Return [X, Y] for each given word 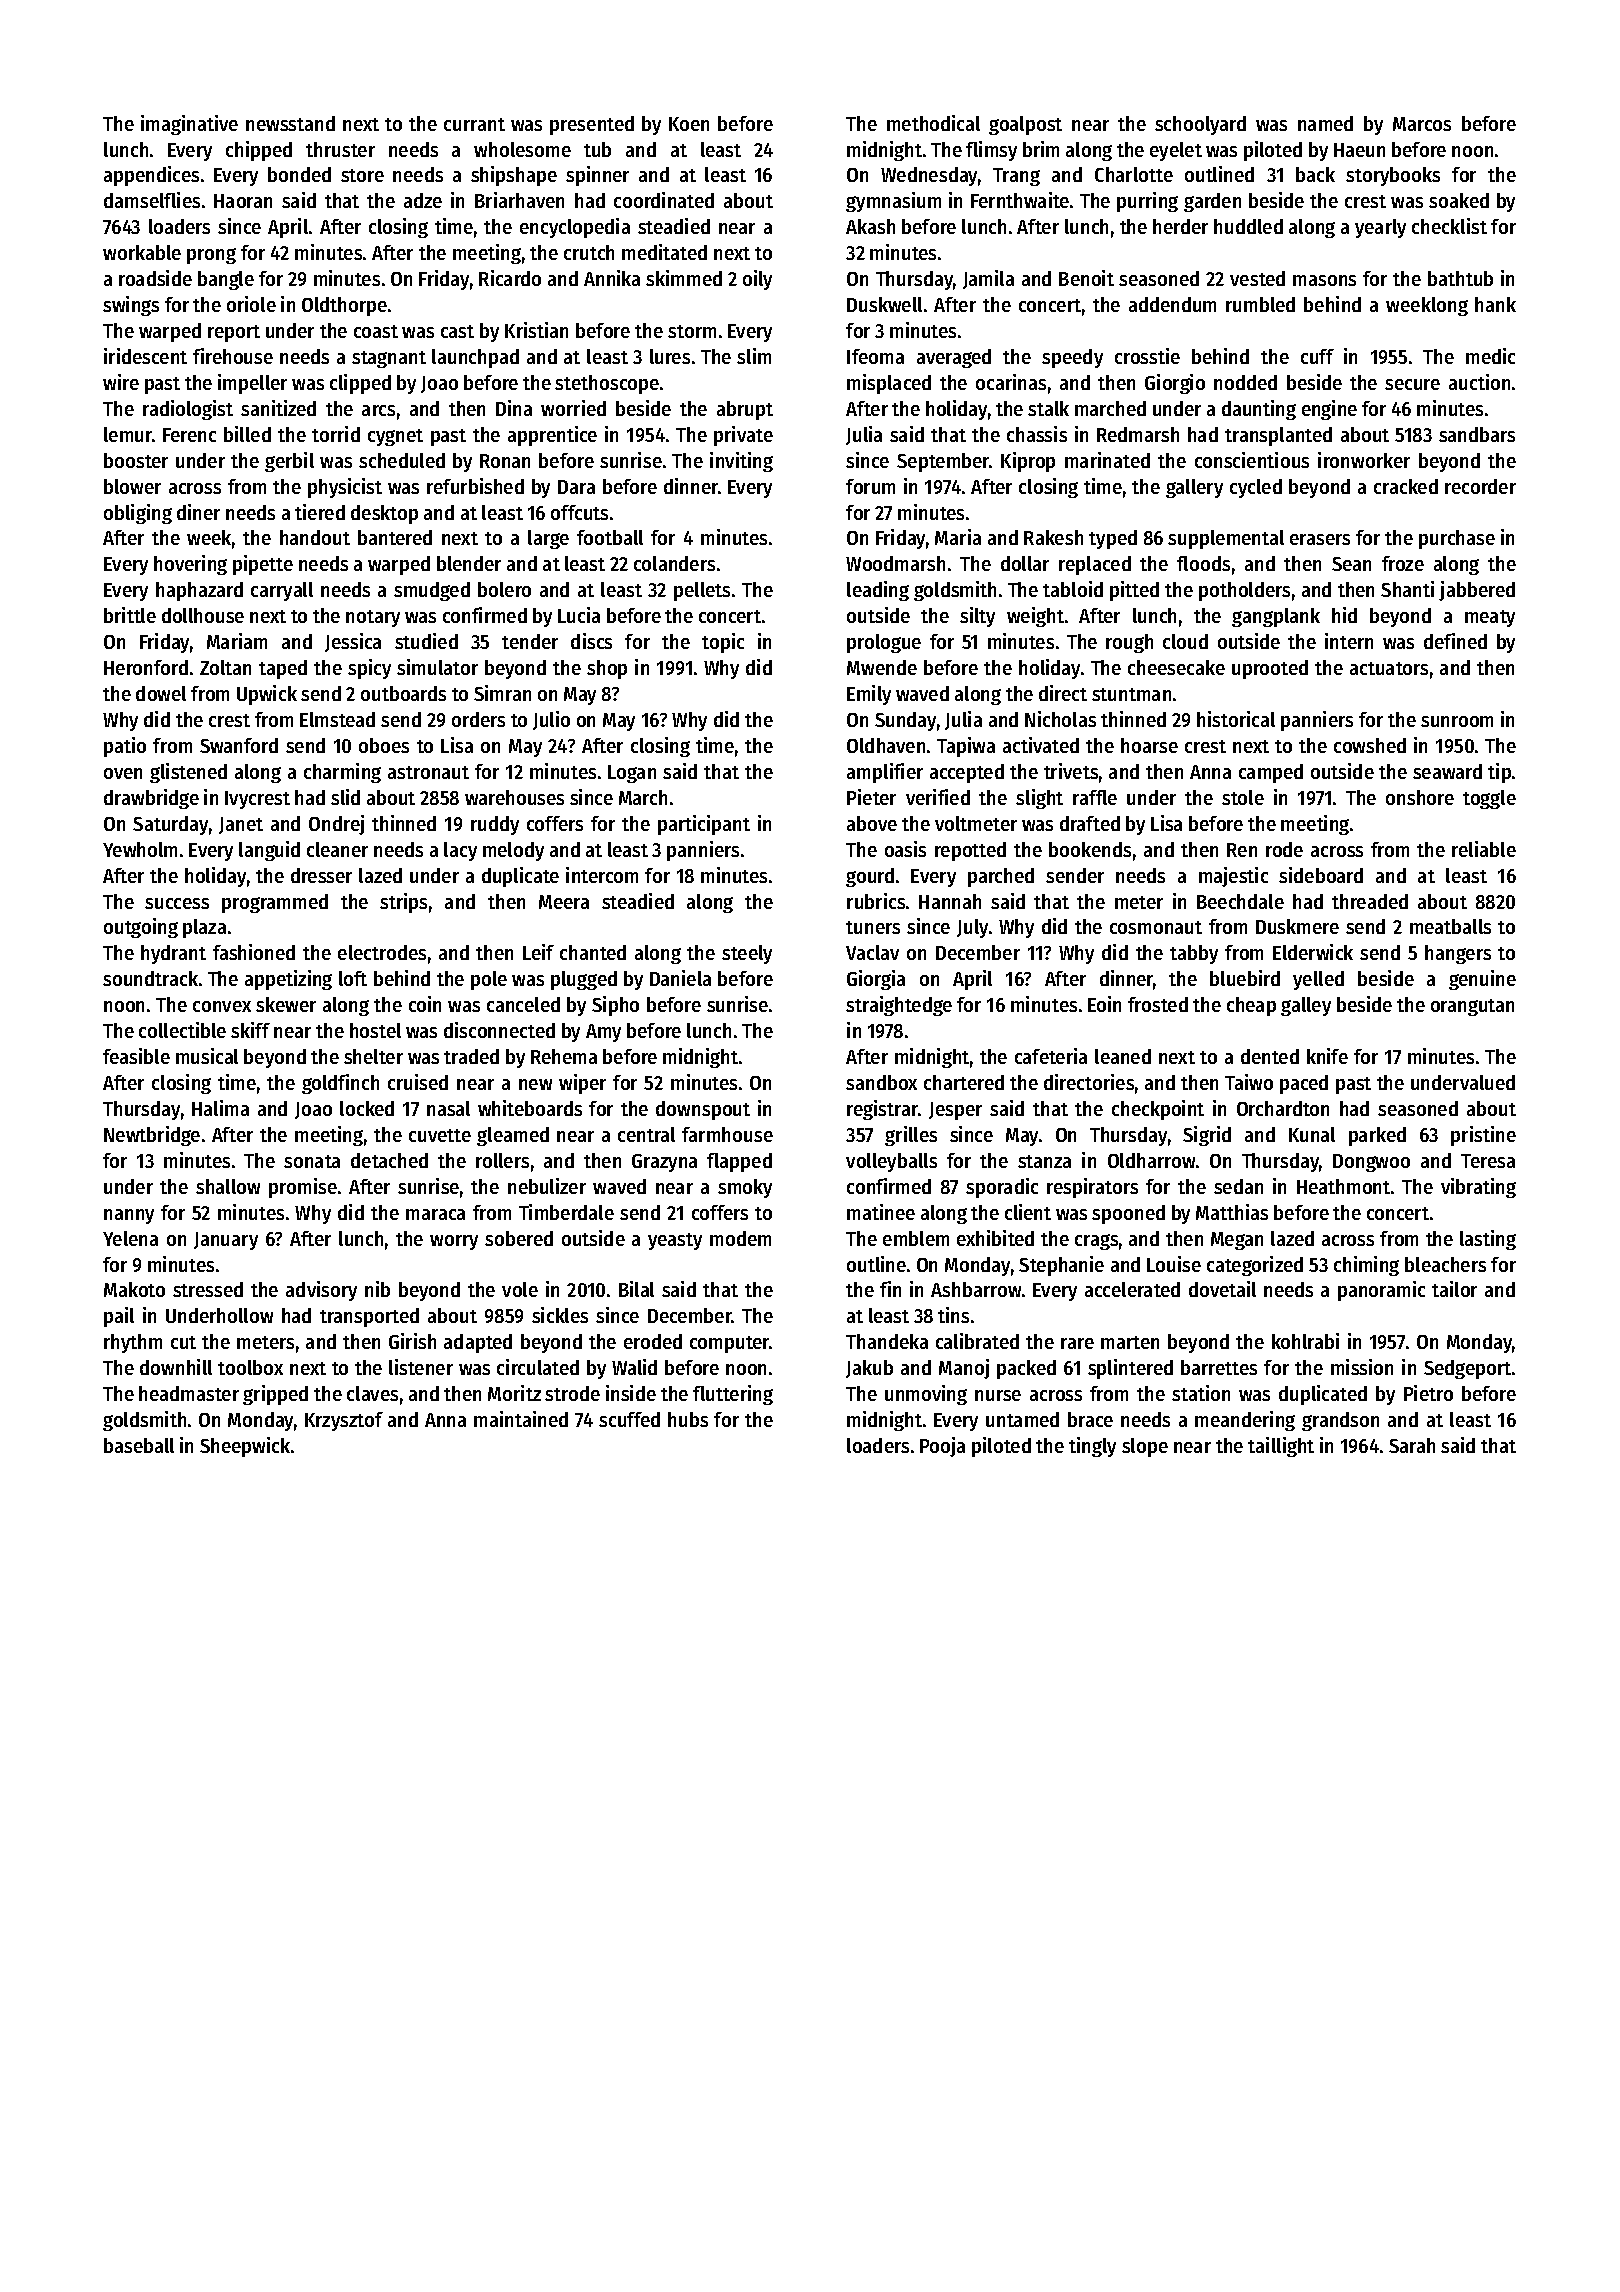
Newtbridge [152, 1136]
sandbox [881, 1082]
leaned [1123, 1056]
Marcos [1422, 124]
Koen [689, 124]
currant [474, 124]
